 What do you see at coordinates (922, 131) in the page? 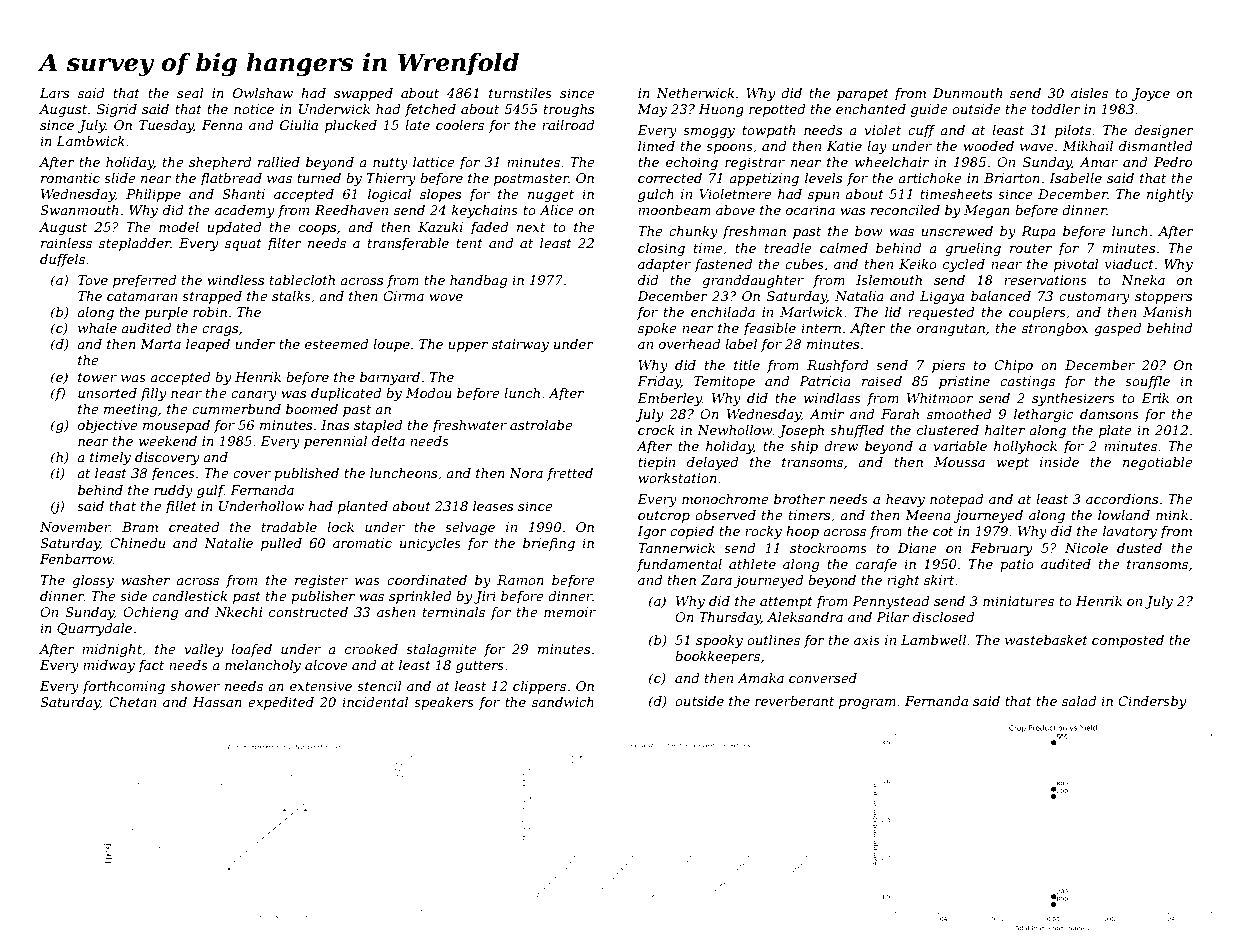
I see `cuff` at bounding box center [922, 131].
